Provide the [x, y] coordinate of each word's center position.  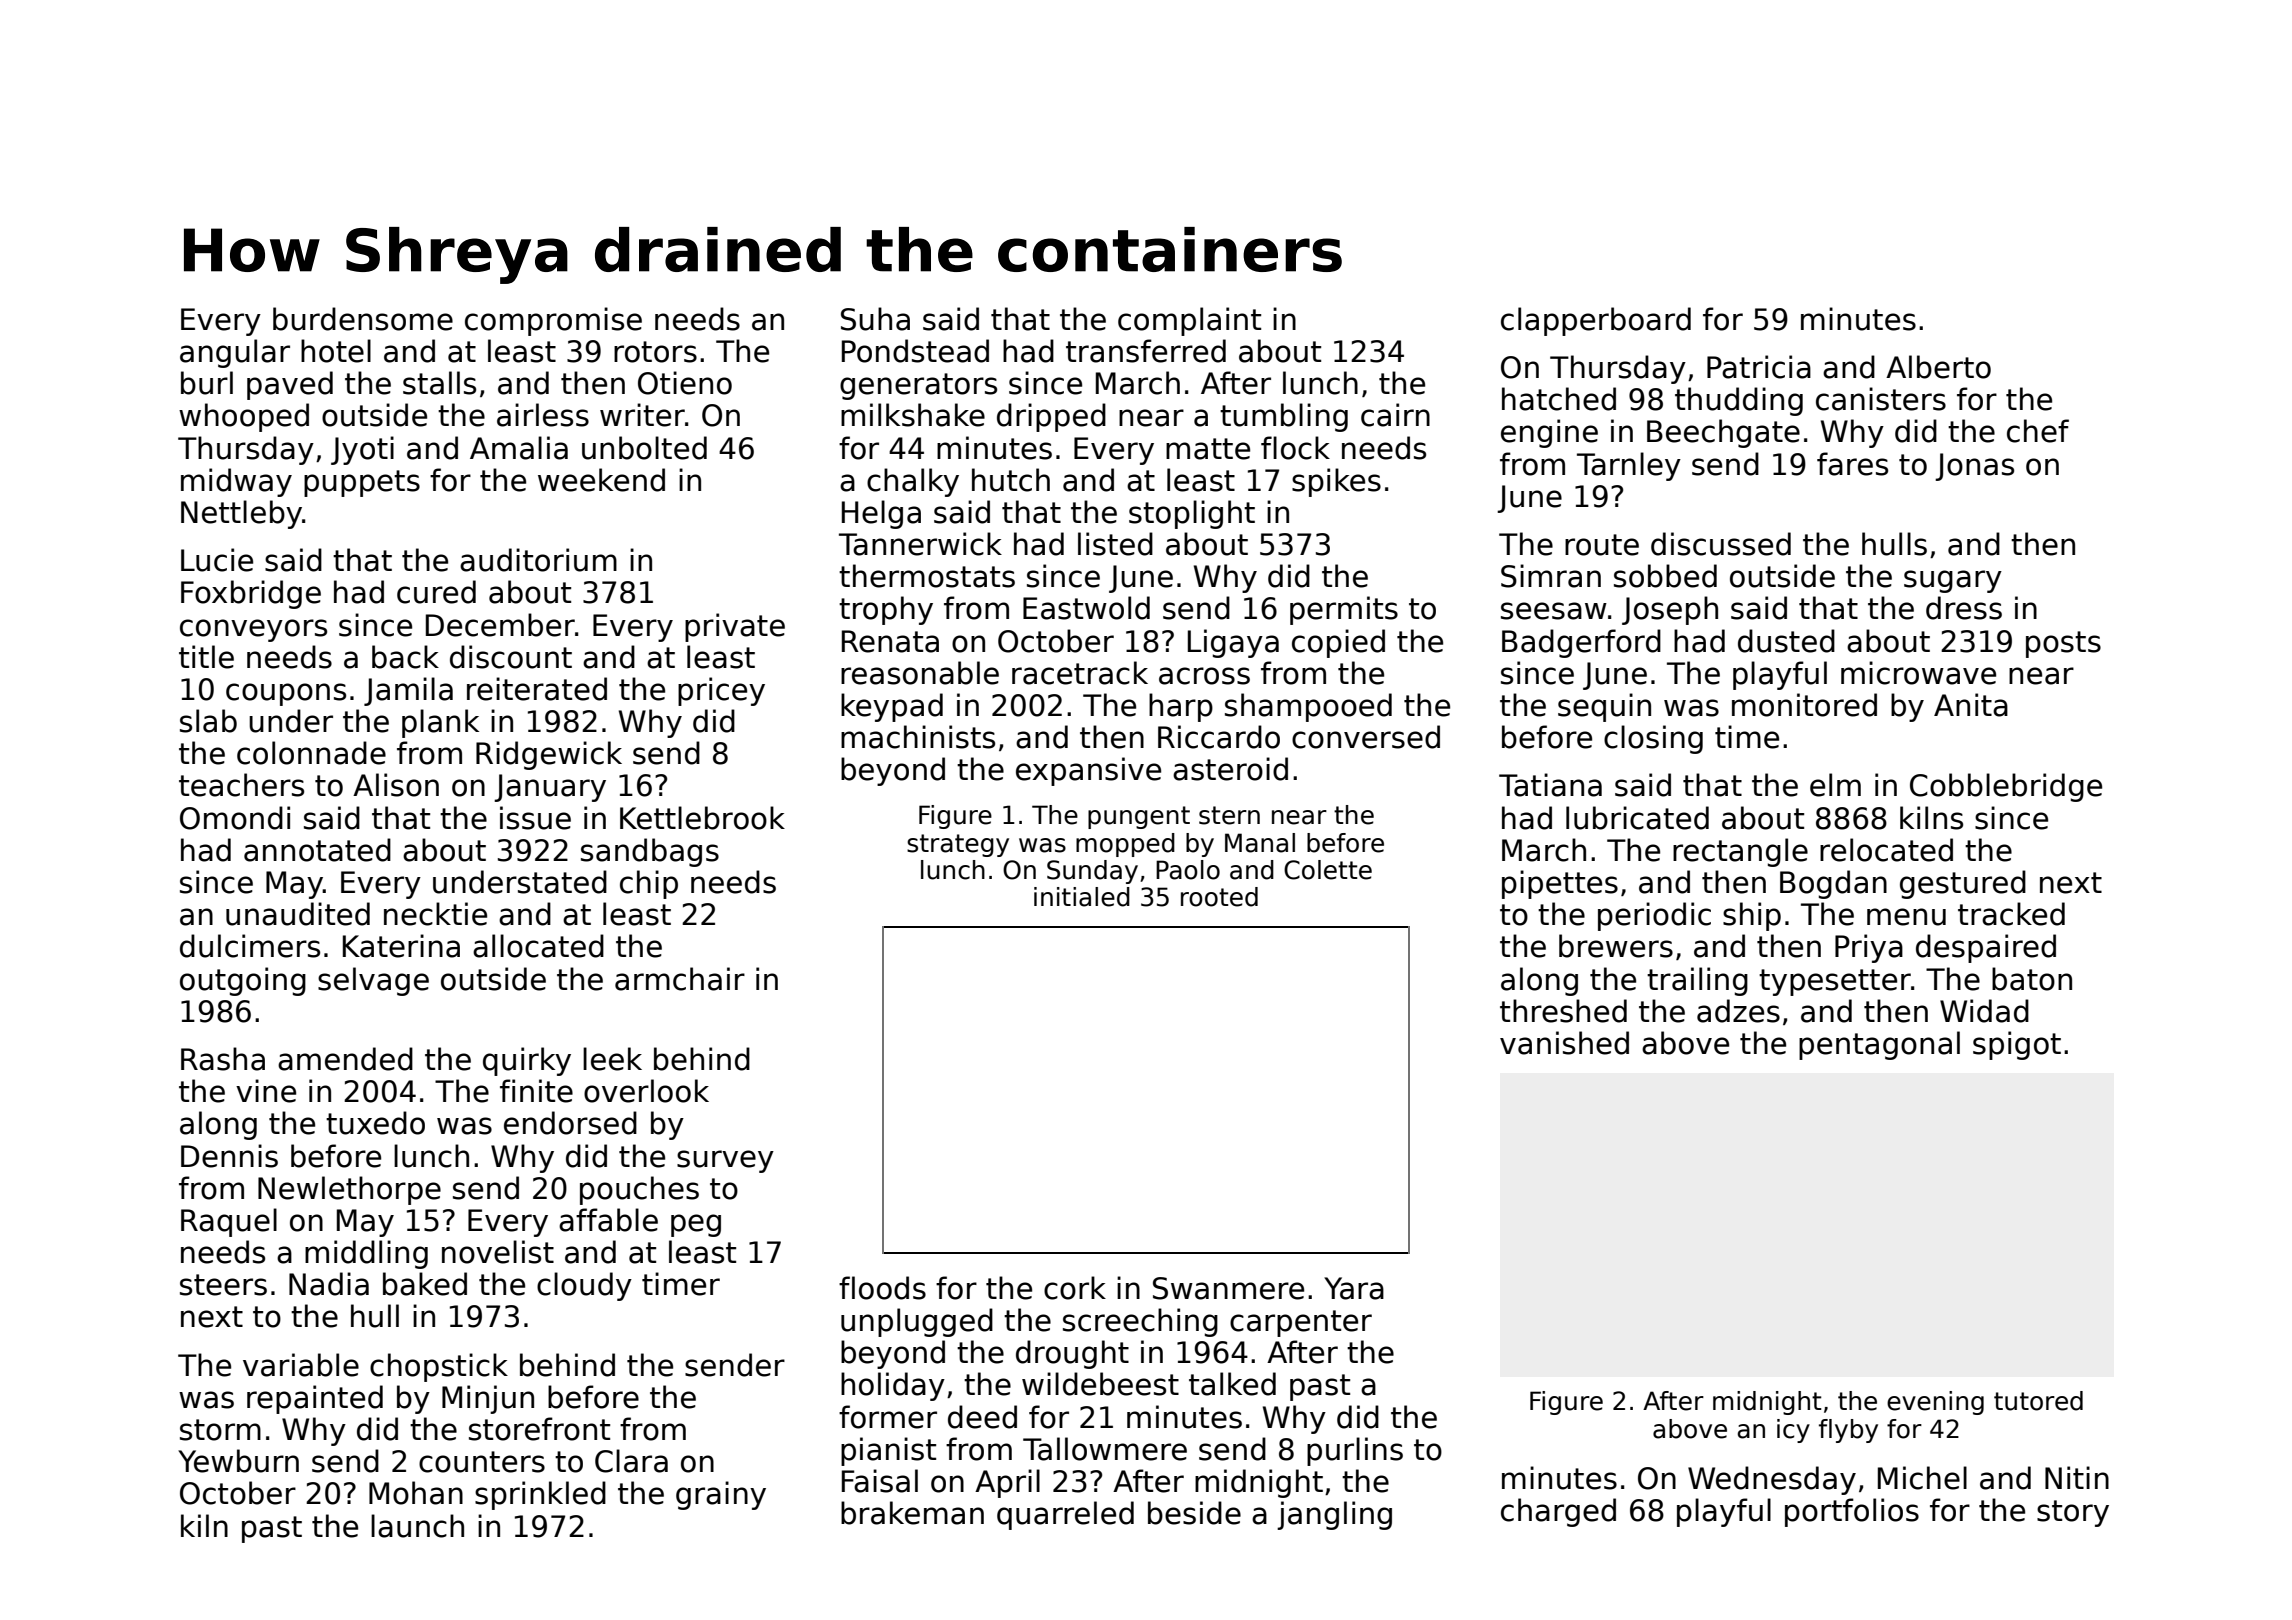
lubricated [1637, 818]
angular [235, 353]
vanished [1564, 1043]
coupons [286, 694]
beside [1194, 1513]
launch [417, 1526]
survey [725, 1161]
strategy [958, 845]
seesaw [1554, 611]
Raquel [229, 1222]
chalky [913, 482]
